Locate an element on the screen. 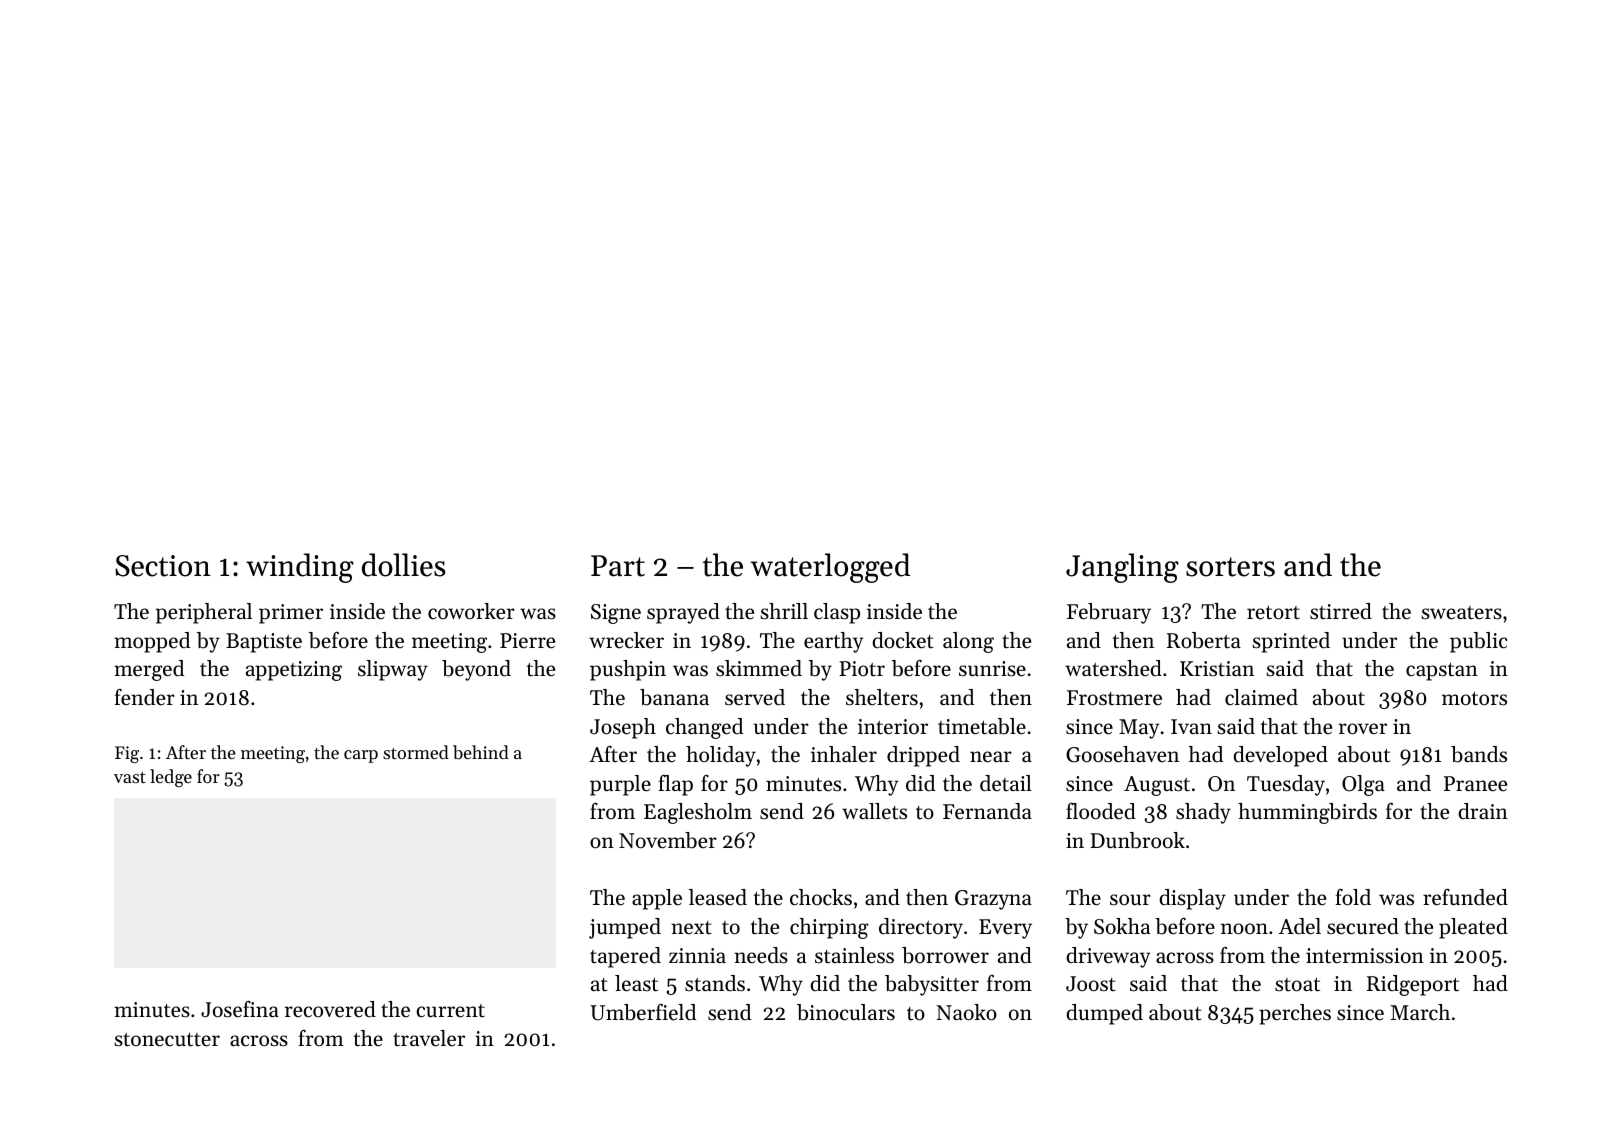  flap is located at coordinates (676, 785).
